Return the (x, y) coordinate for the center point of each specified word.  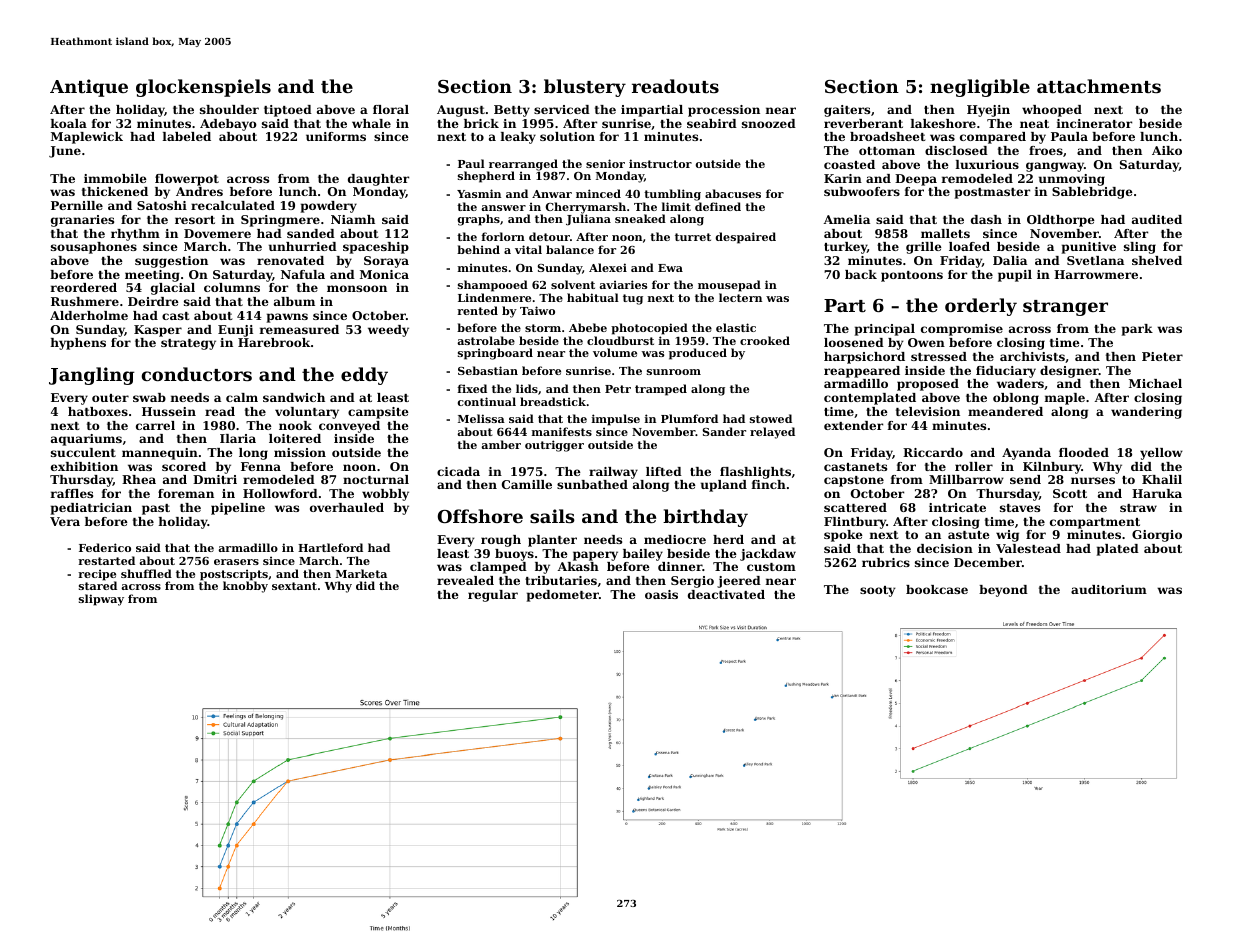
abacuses (733, 193)
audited (1157, 219)
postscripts (234, 575)
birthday (705, 518)
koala (69, 123)
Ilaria (238, 438)
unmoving (1072, 180)
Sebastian (488, 370)
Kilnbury (1052, 468)
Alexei (608, 267)
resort (195, 220)
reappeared (862, 372)
